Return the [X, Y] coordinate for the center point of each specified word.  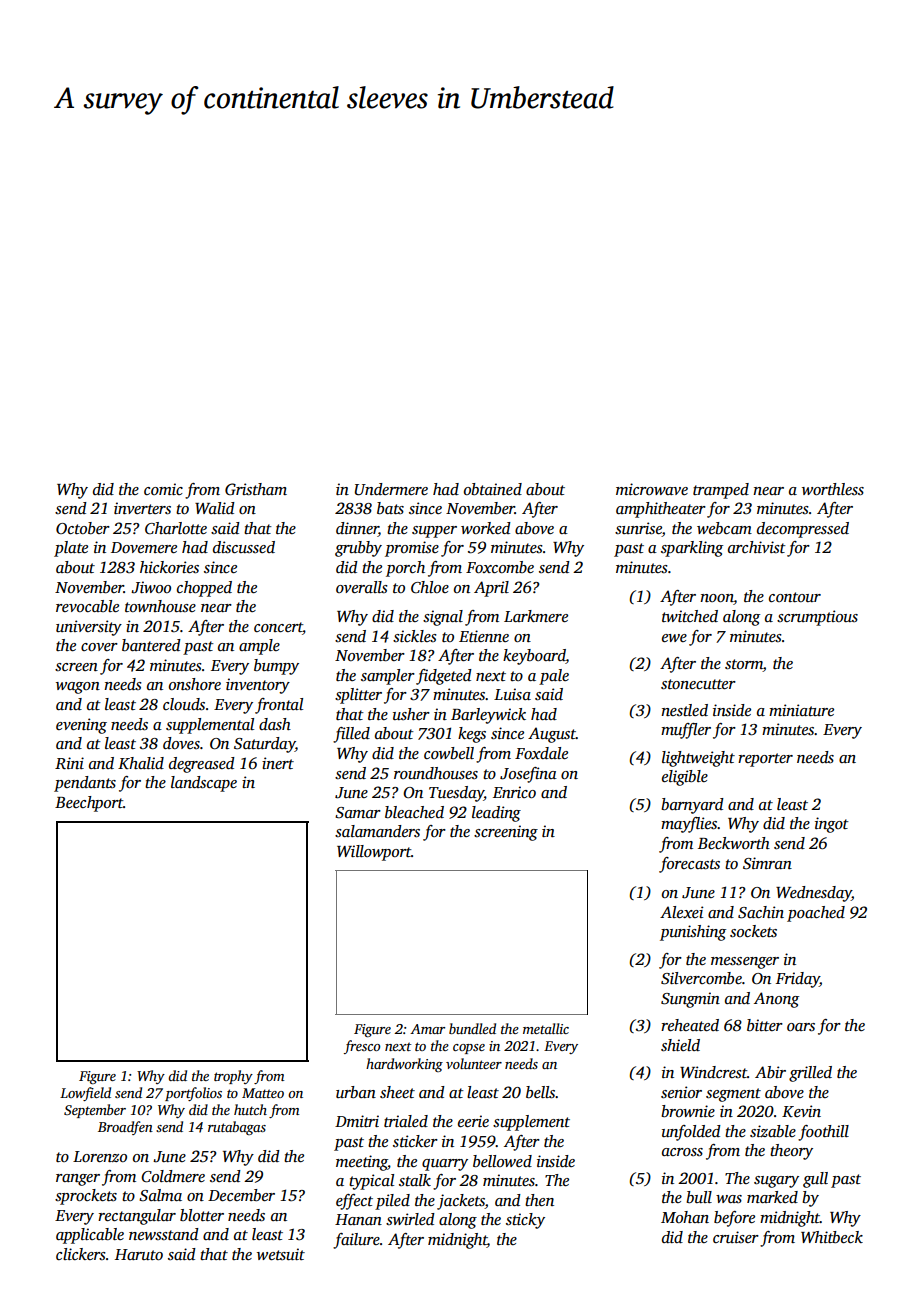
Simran [767, 863]
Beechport [89, 804]
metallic [546, 1028]
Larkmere [536, 616]
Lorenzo [100, 1156]
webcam [724, 528]
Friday [798, 980]
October [83, 528]
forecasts [689, 865]
